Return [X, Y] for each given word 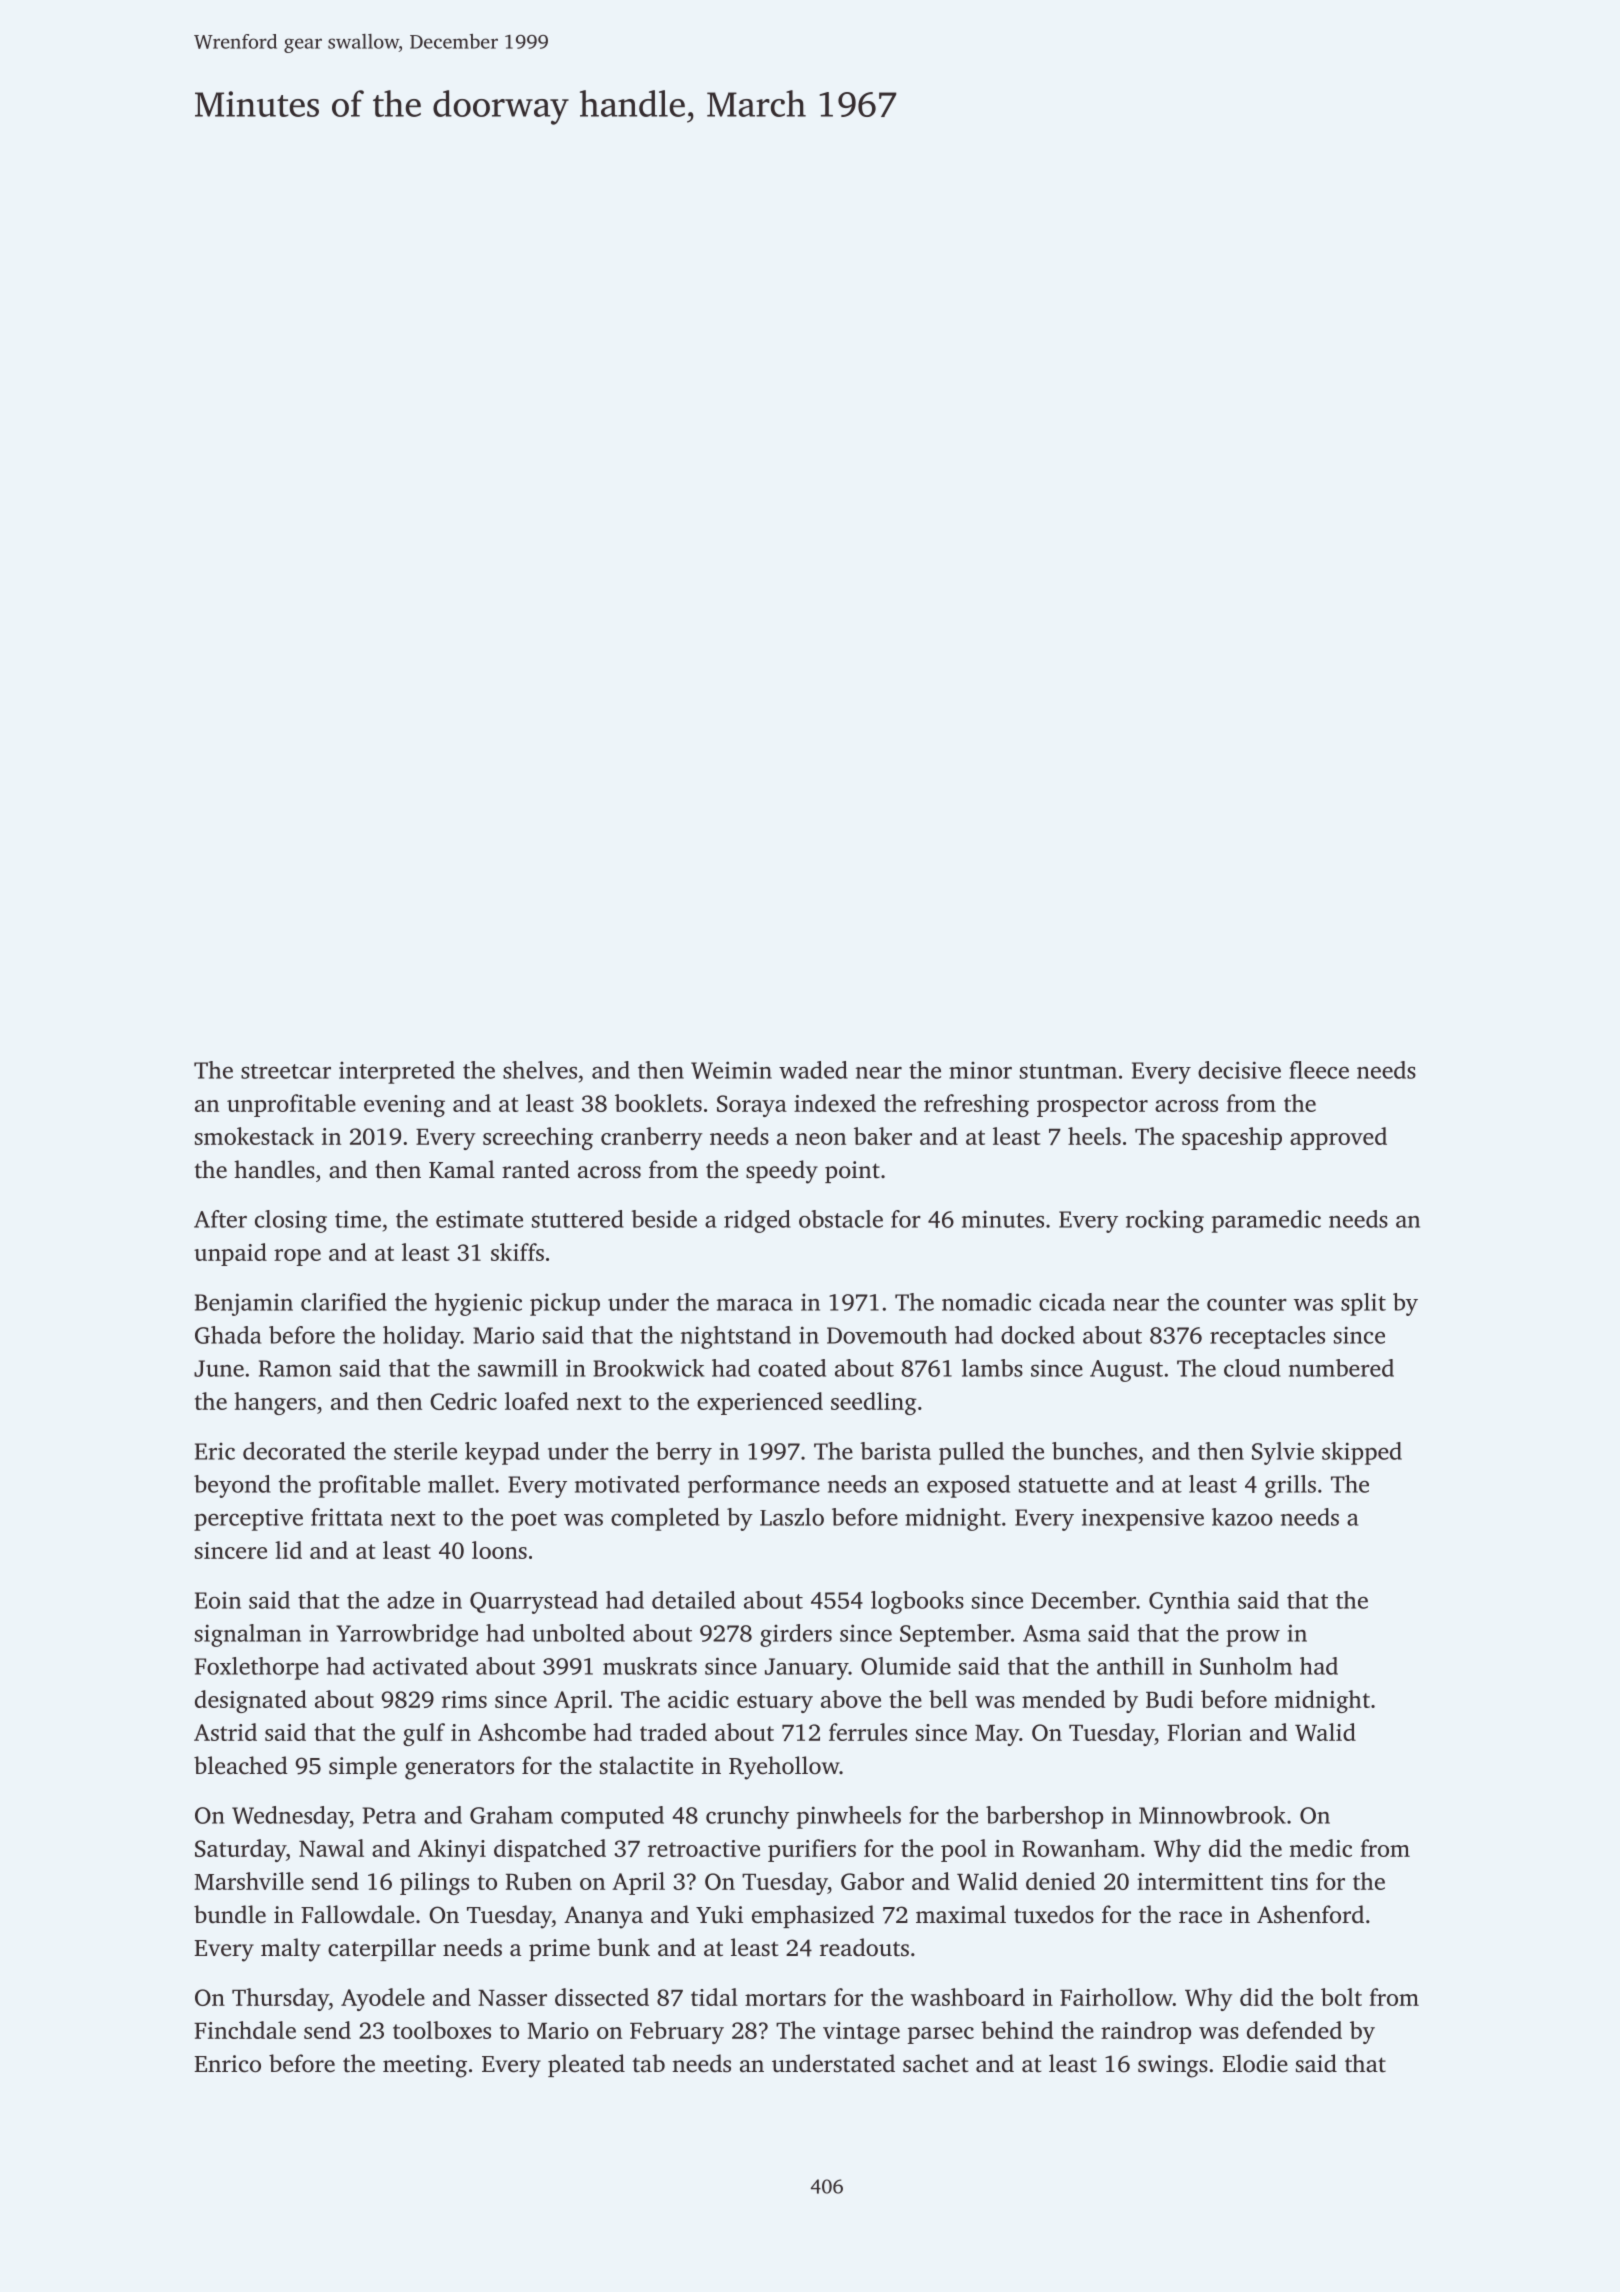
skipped [1362, 1453]
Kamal [462, 1169]
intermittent [1200, 1881]
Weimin [731, 1070]
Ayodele [383, 1999]
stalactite [646, 1765]
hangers [275, 1403]
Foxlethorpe [257, 1668]
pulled [971, 1453]
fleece [1319, 1070]
